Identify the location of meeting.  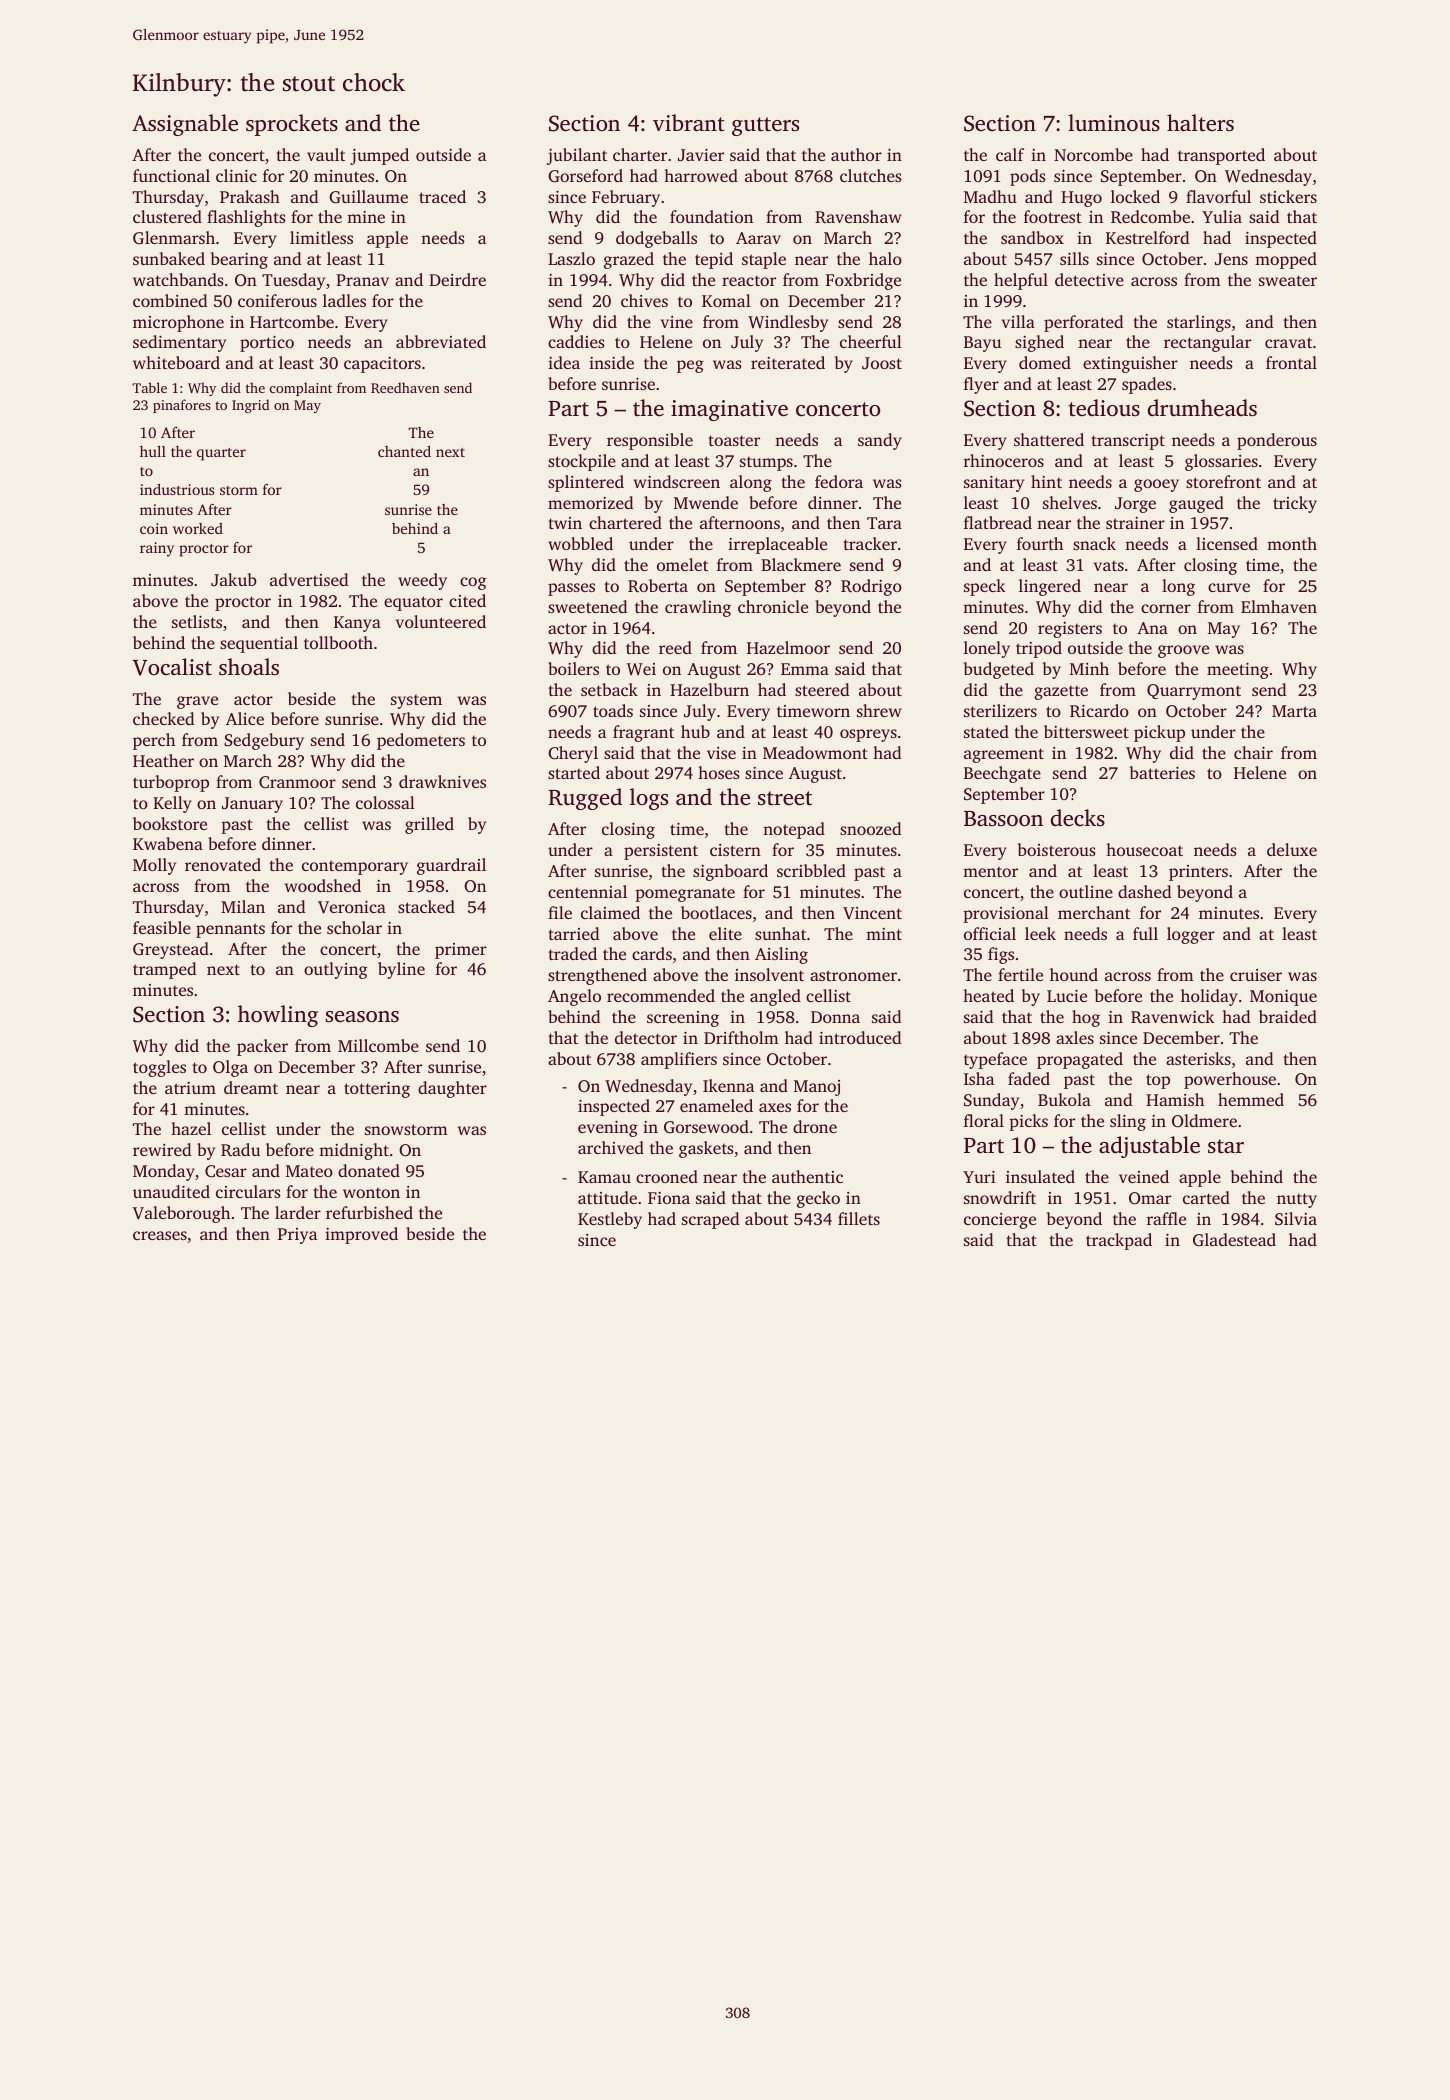
(1238, 671).
